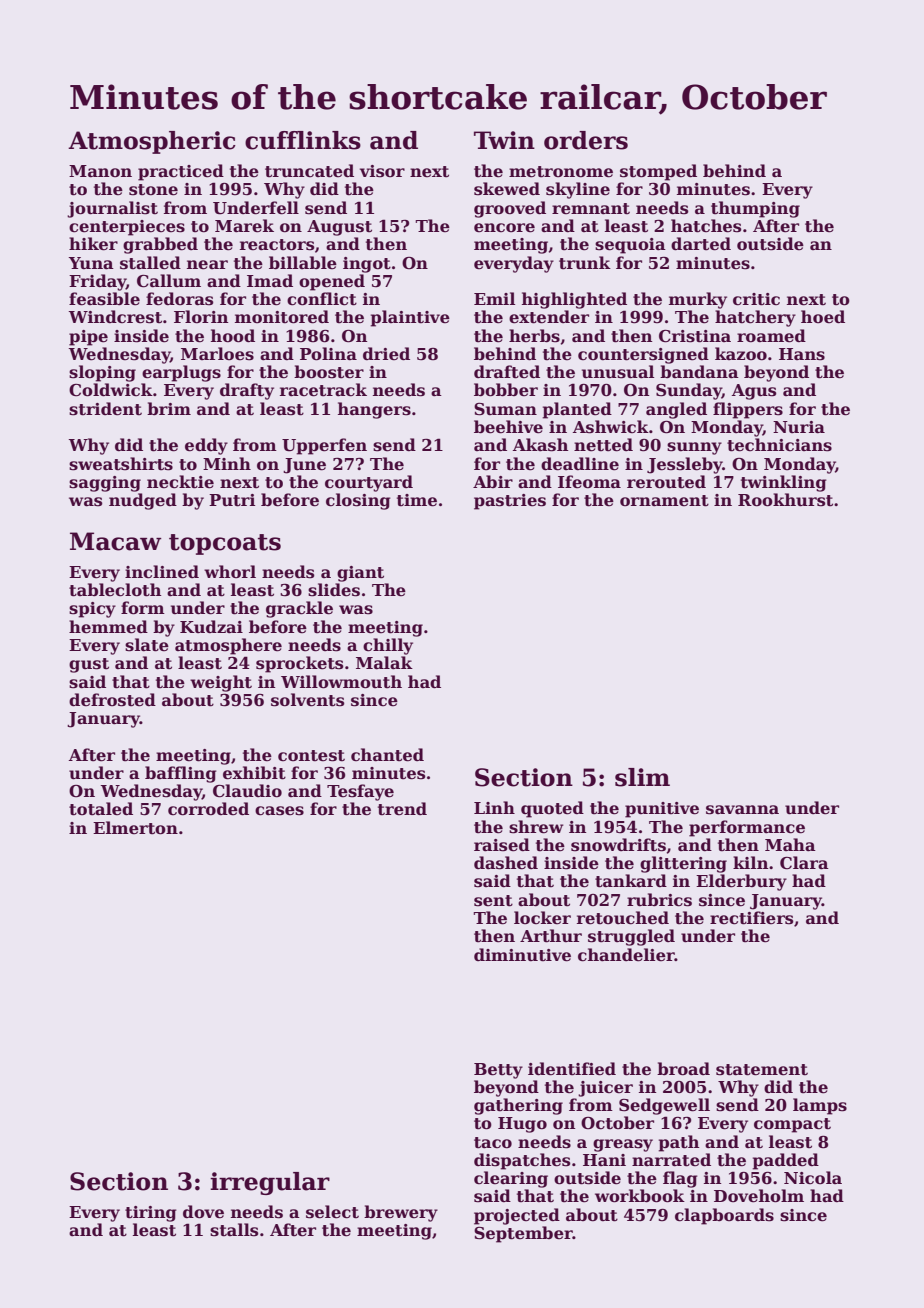 Image resolution: width=924 pixels, height=1308 pixels. I want to click on sunny, so click(694, 448).
